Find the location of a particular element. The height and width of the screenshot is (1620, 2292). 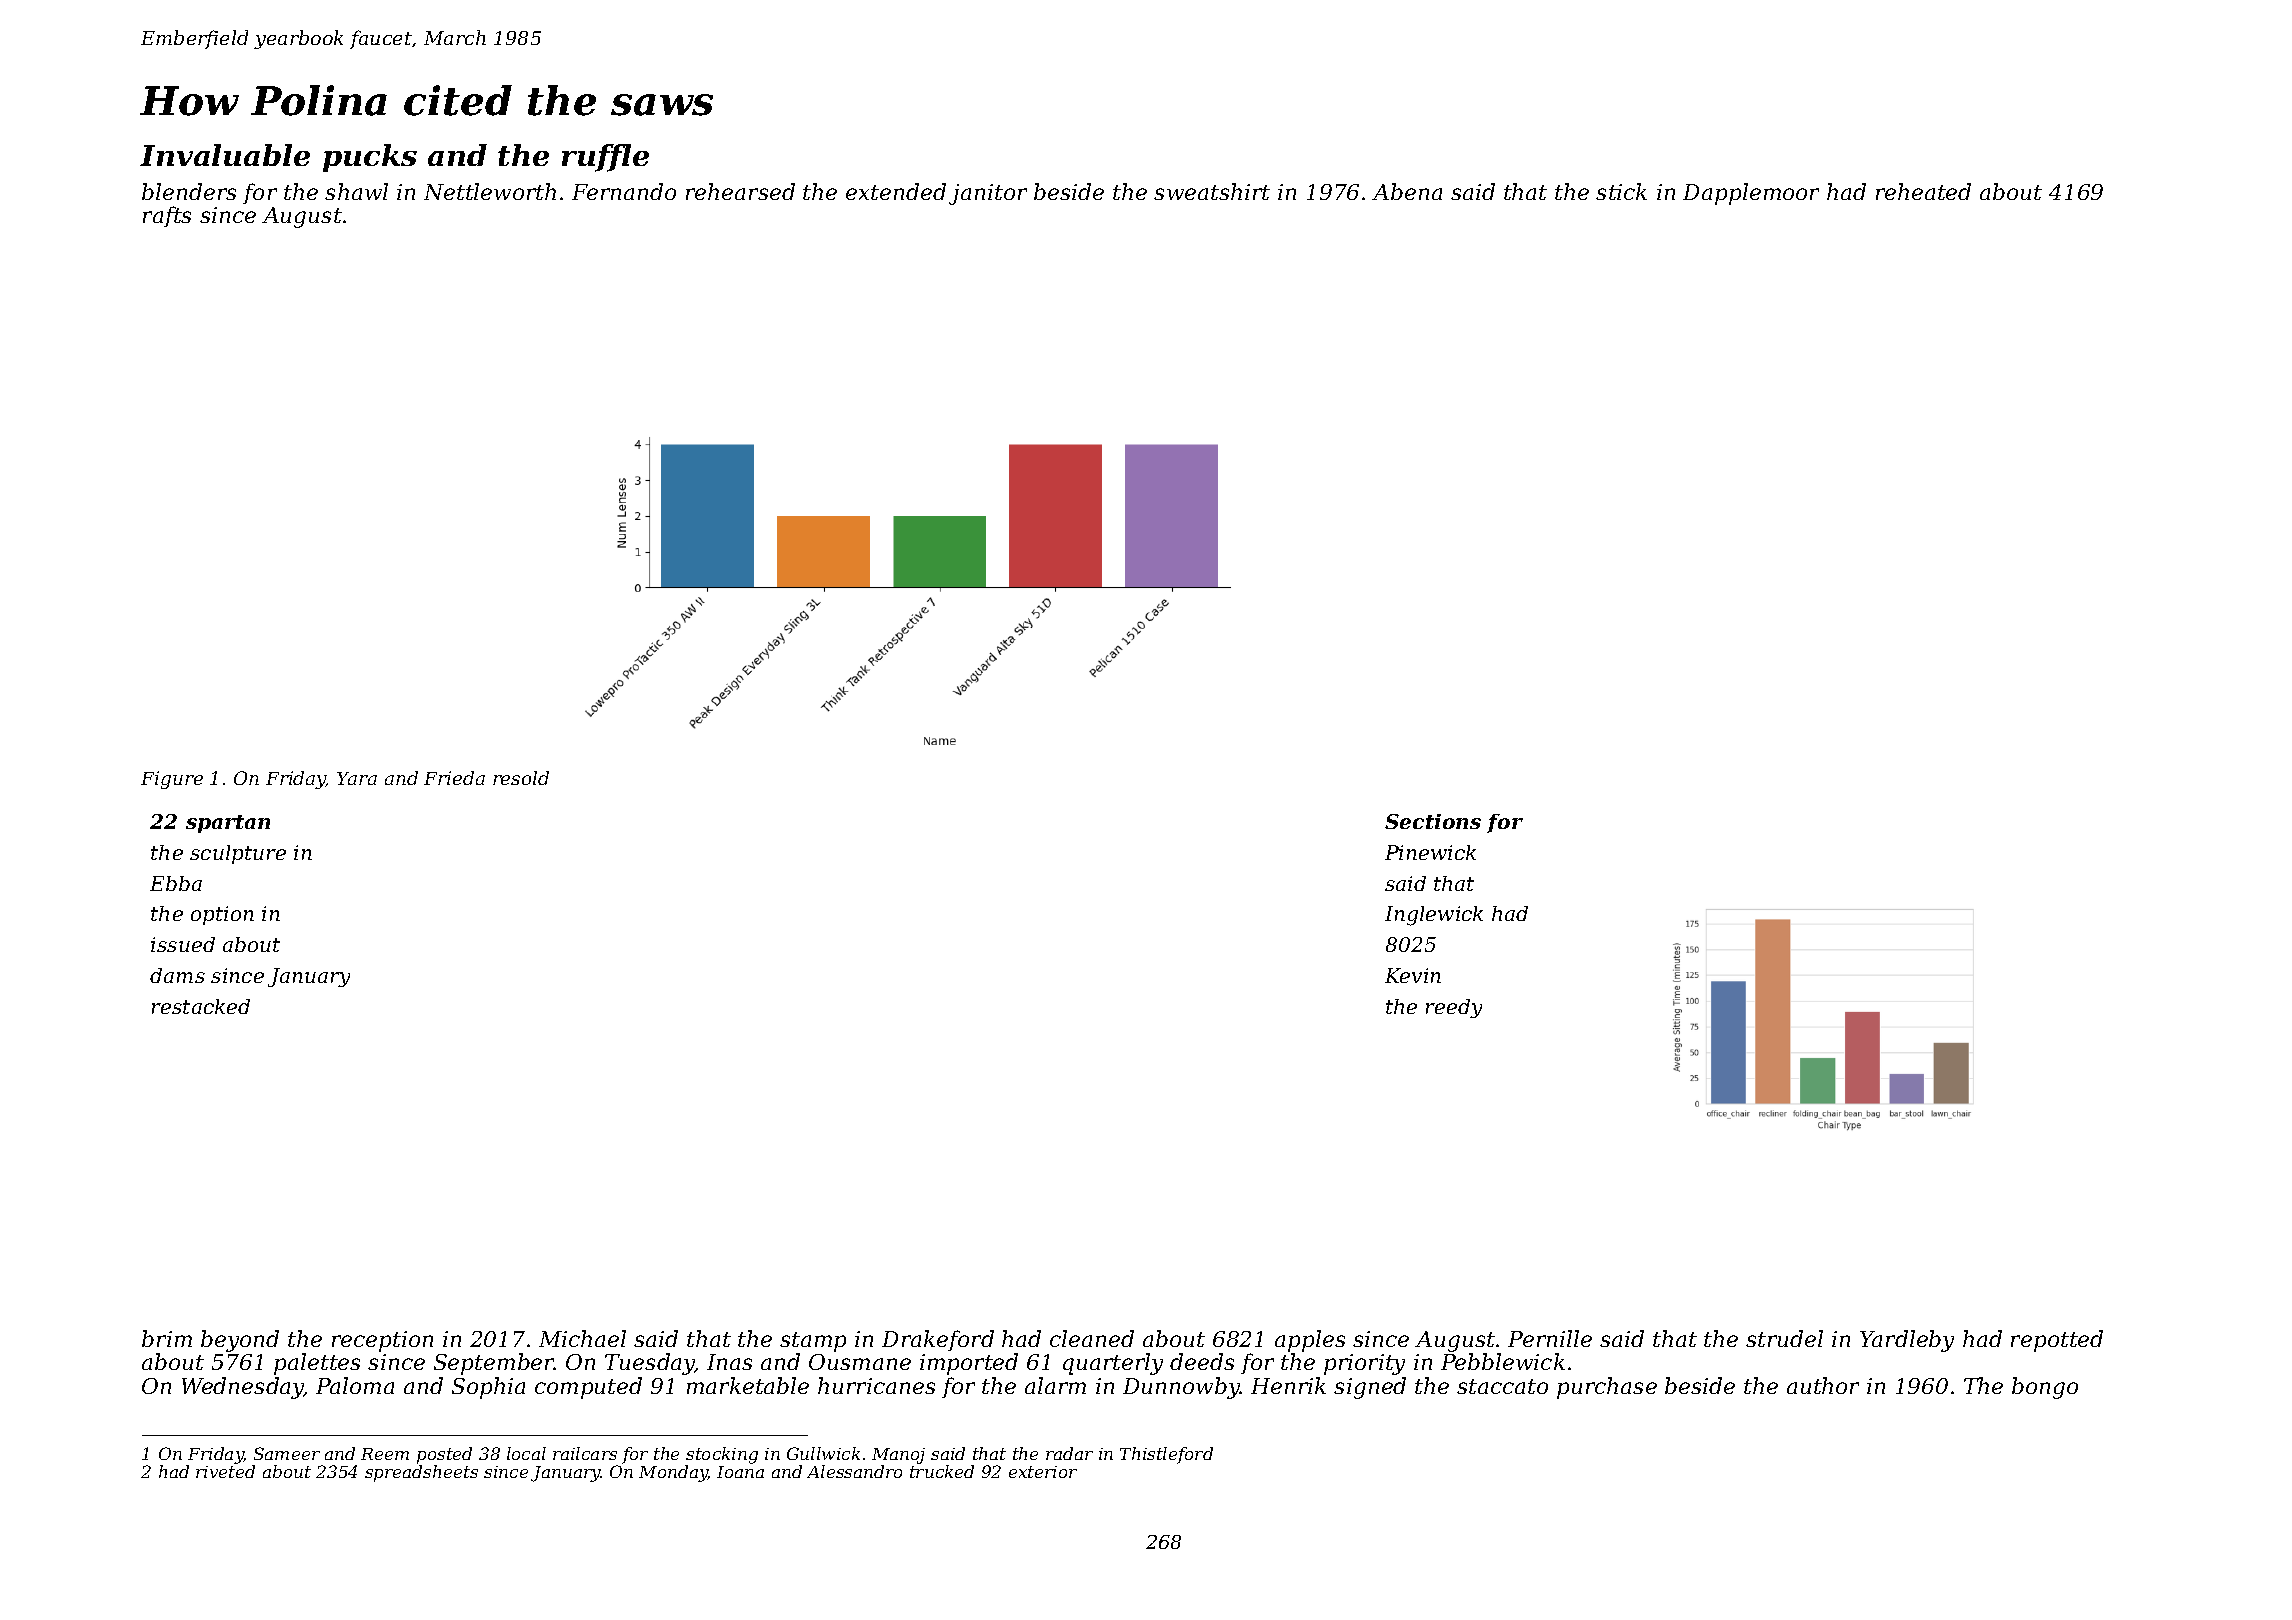

Yara is located at coordinates (357, 778).
